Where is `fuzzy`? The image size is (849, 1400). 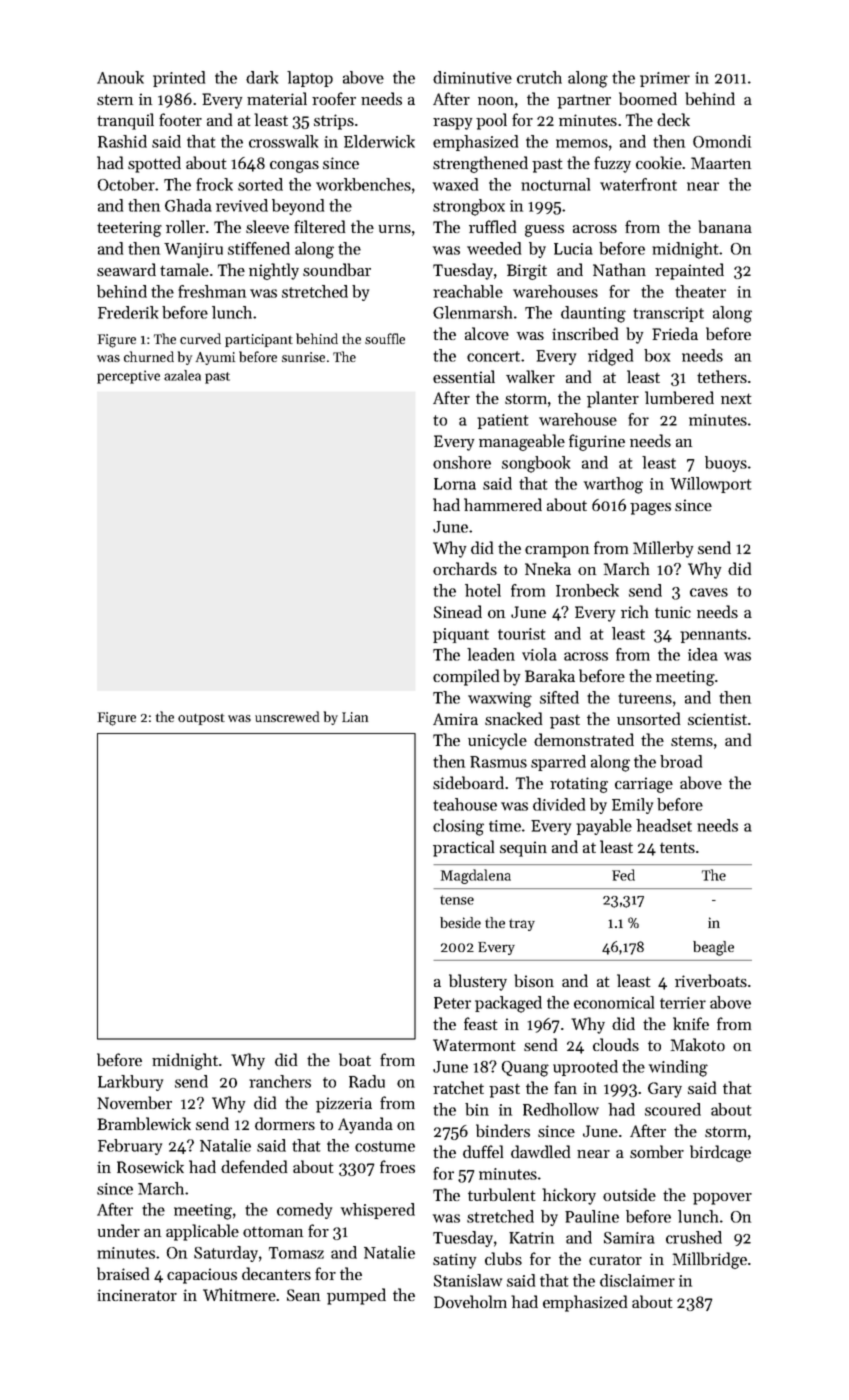 fuzzy is located at coordinates (612, 164).
